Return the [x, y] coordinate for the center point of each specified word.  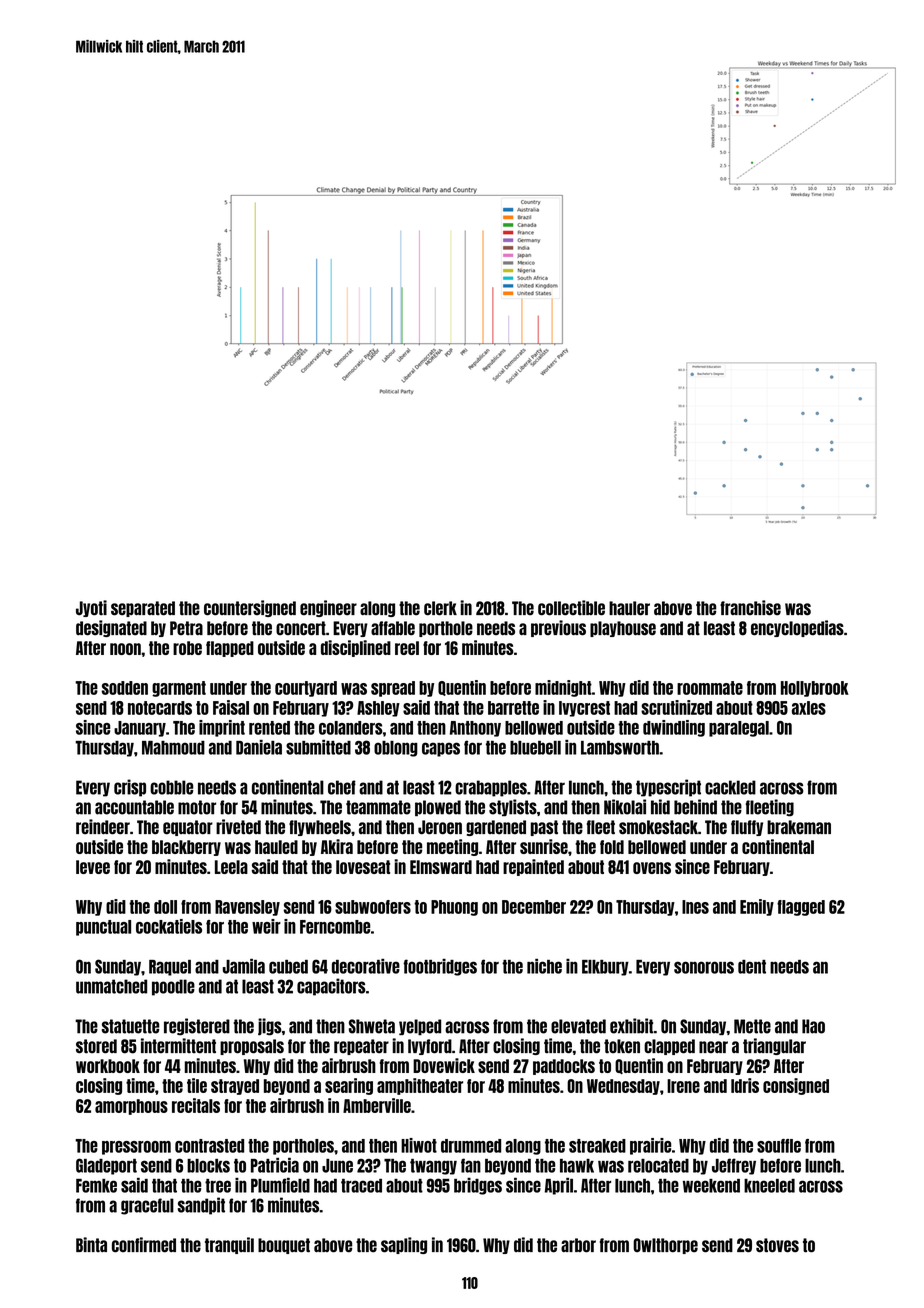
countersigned [250, 608]
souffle [779, 1146]
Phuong [454, 908]
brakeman [799, 827]
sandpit [201, 1206]
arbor [578, 1245]
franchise [750, 608]
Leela [231, 867]
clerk [440, 608]
